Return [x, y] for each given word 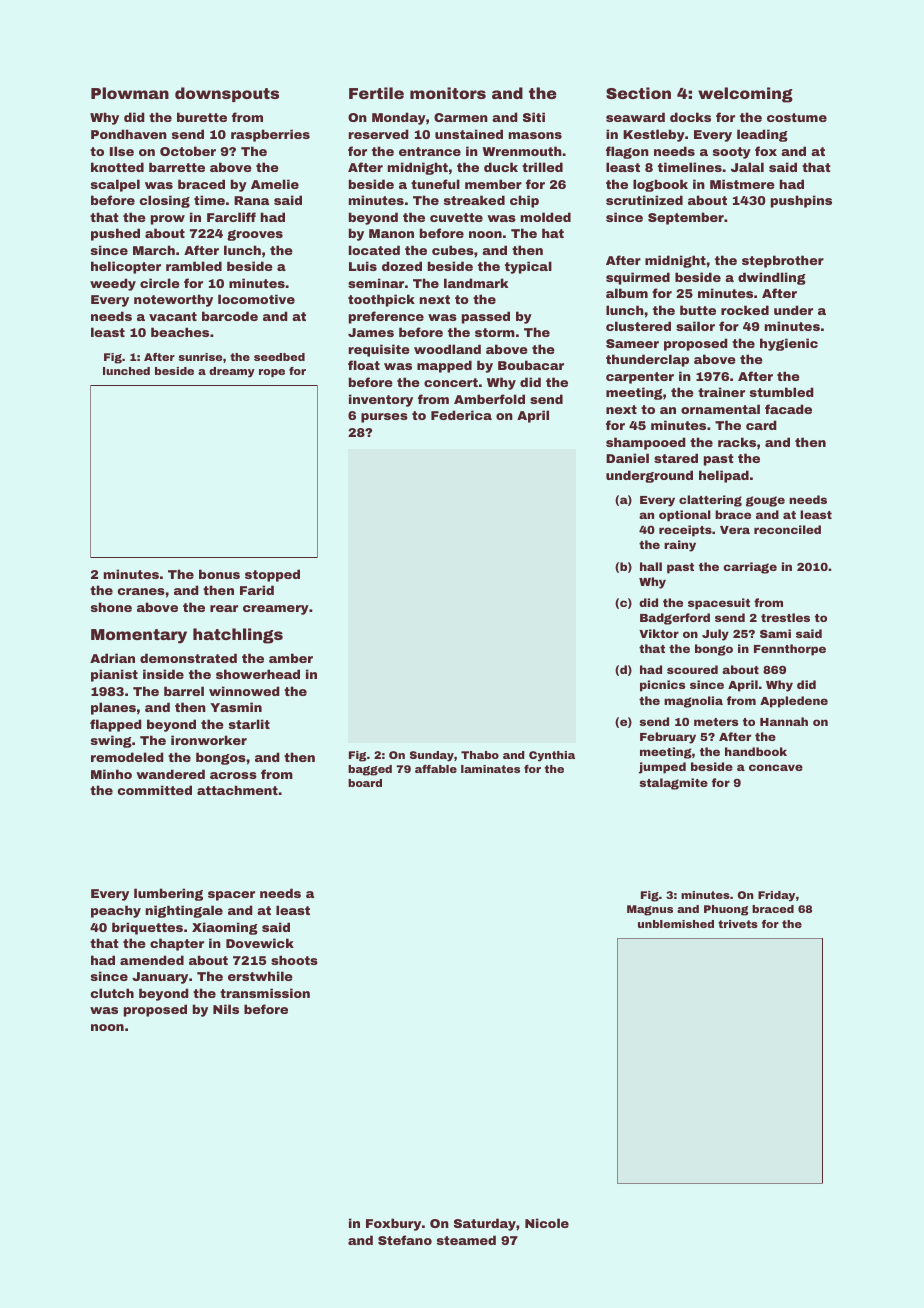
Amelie [275, 184]
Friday [776, 896]
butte [698, 310]
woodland [447, 349]
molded [546, 217]
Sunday [432, 756]
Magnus [650, 910]
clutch [112, 993]
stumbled [782, 392]
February [668, 738]
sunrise [200, 357]
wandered [170, 774]
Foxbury [393, 1224]
